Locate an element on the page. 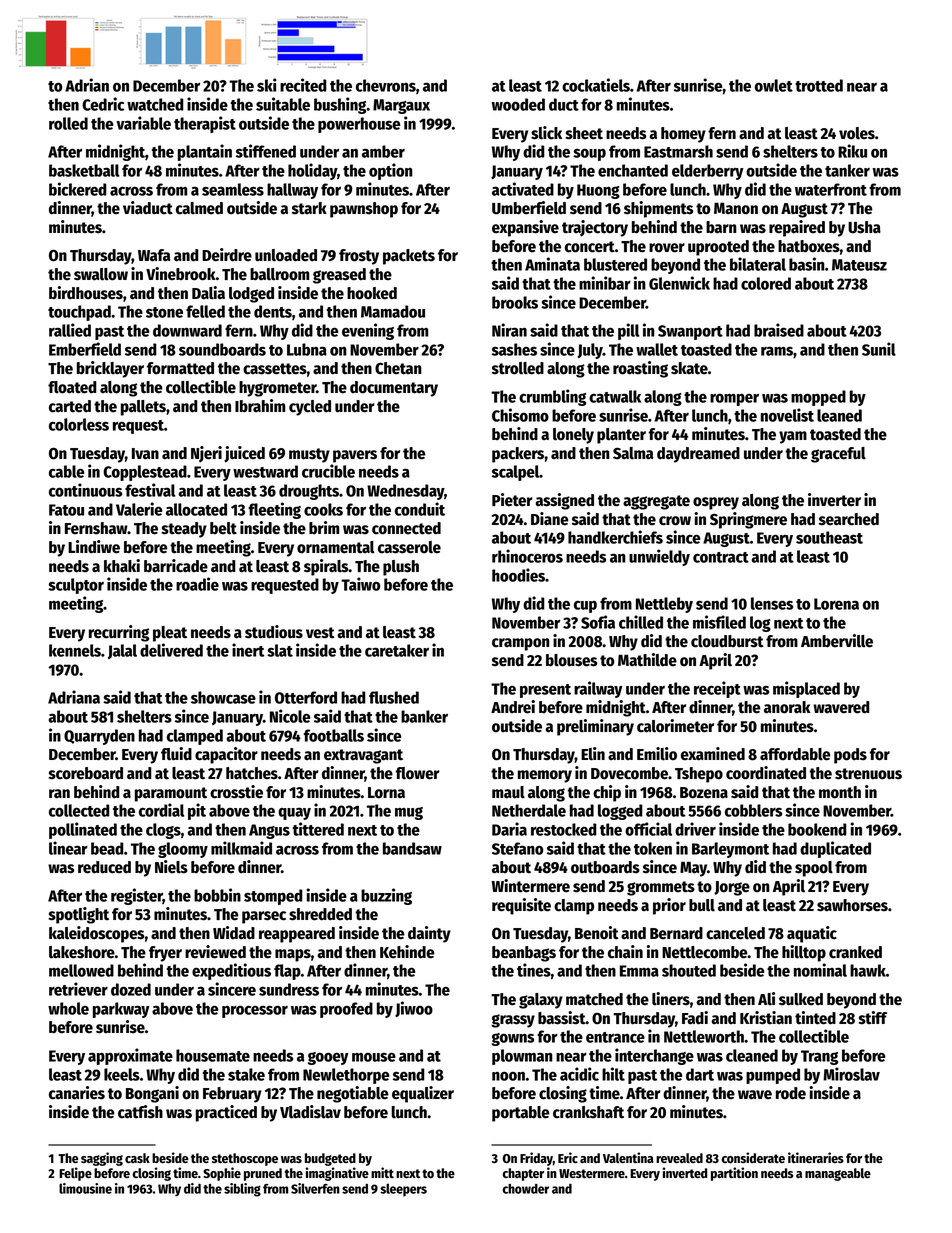  packets is located at coordinates (409, 257).
